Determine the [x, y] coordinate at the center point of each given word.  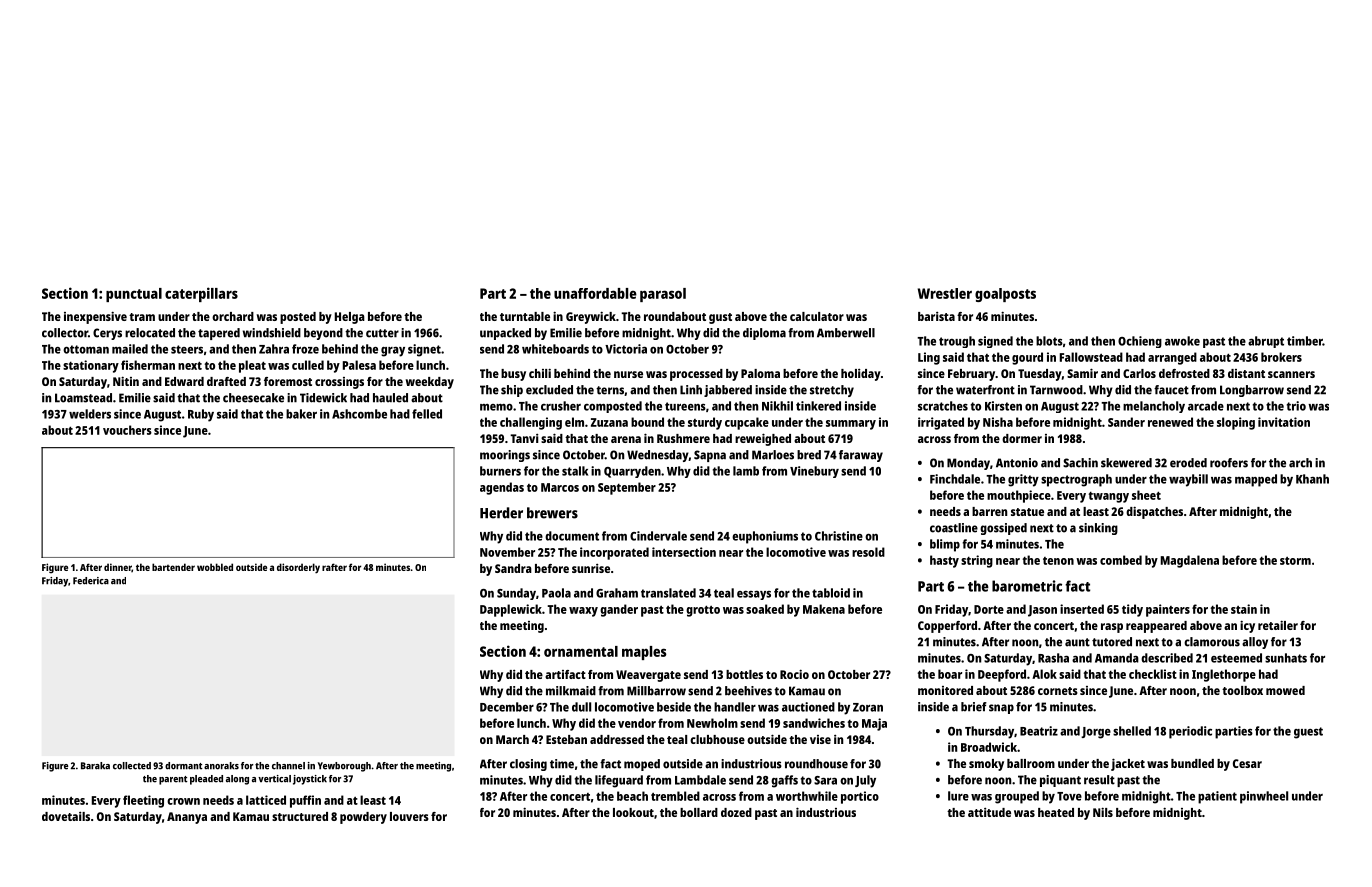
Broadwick [989, 747]
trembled [675, 796]
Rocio [794, 674]
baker [301, 414]
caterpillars [201, 294]
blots [1049, 341]
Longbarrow [1252, 391]
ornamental [581, 651]
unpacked [505, 334]
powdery [363, 818]
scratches [943, 406]
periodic [1190, 732]
